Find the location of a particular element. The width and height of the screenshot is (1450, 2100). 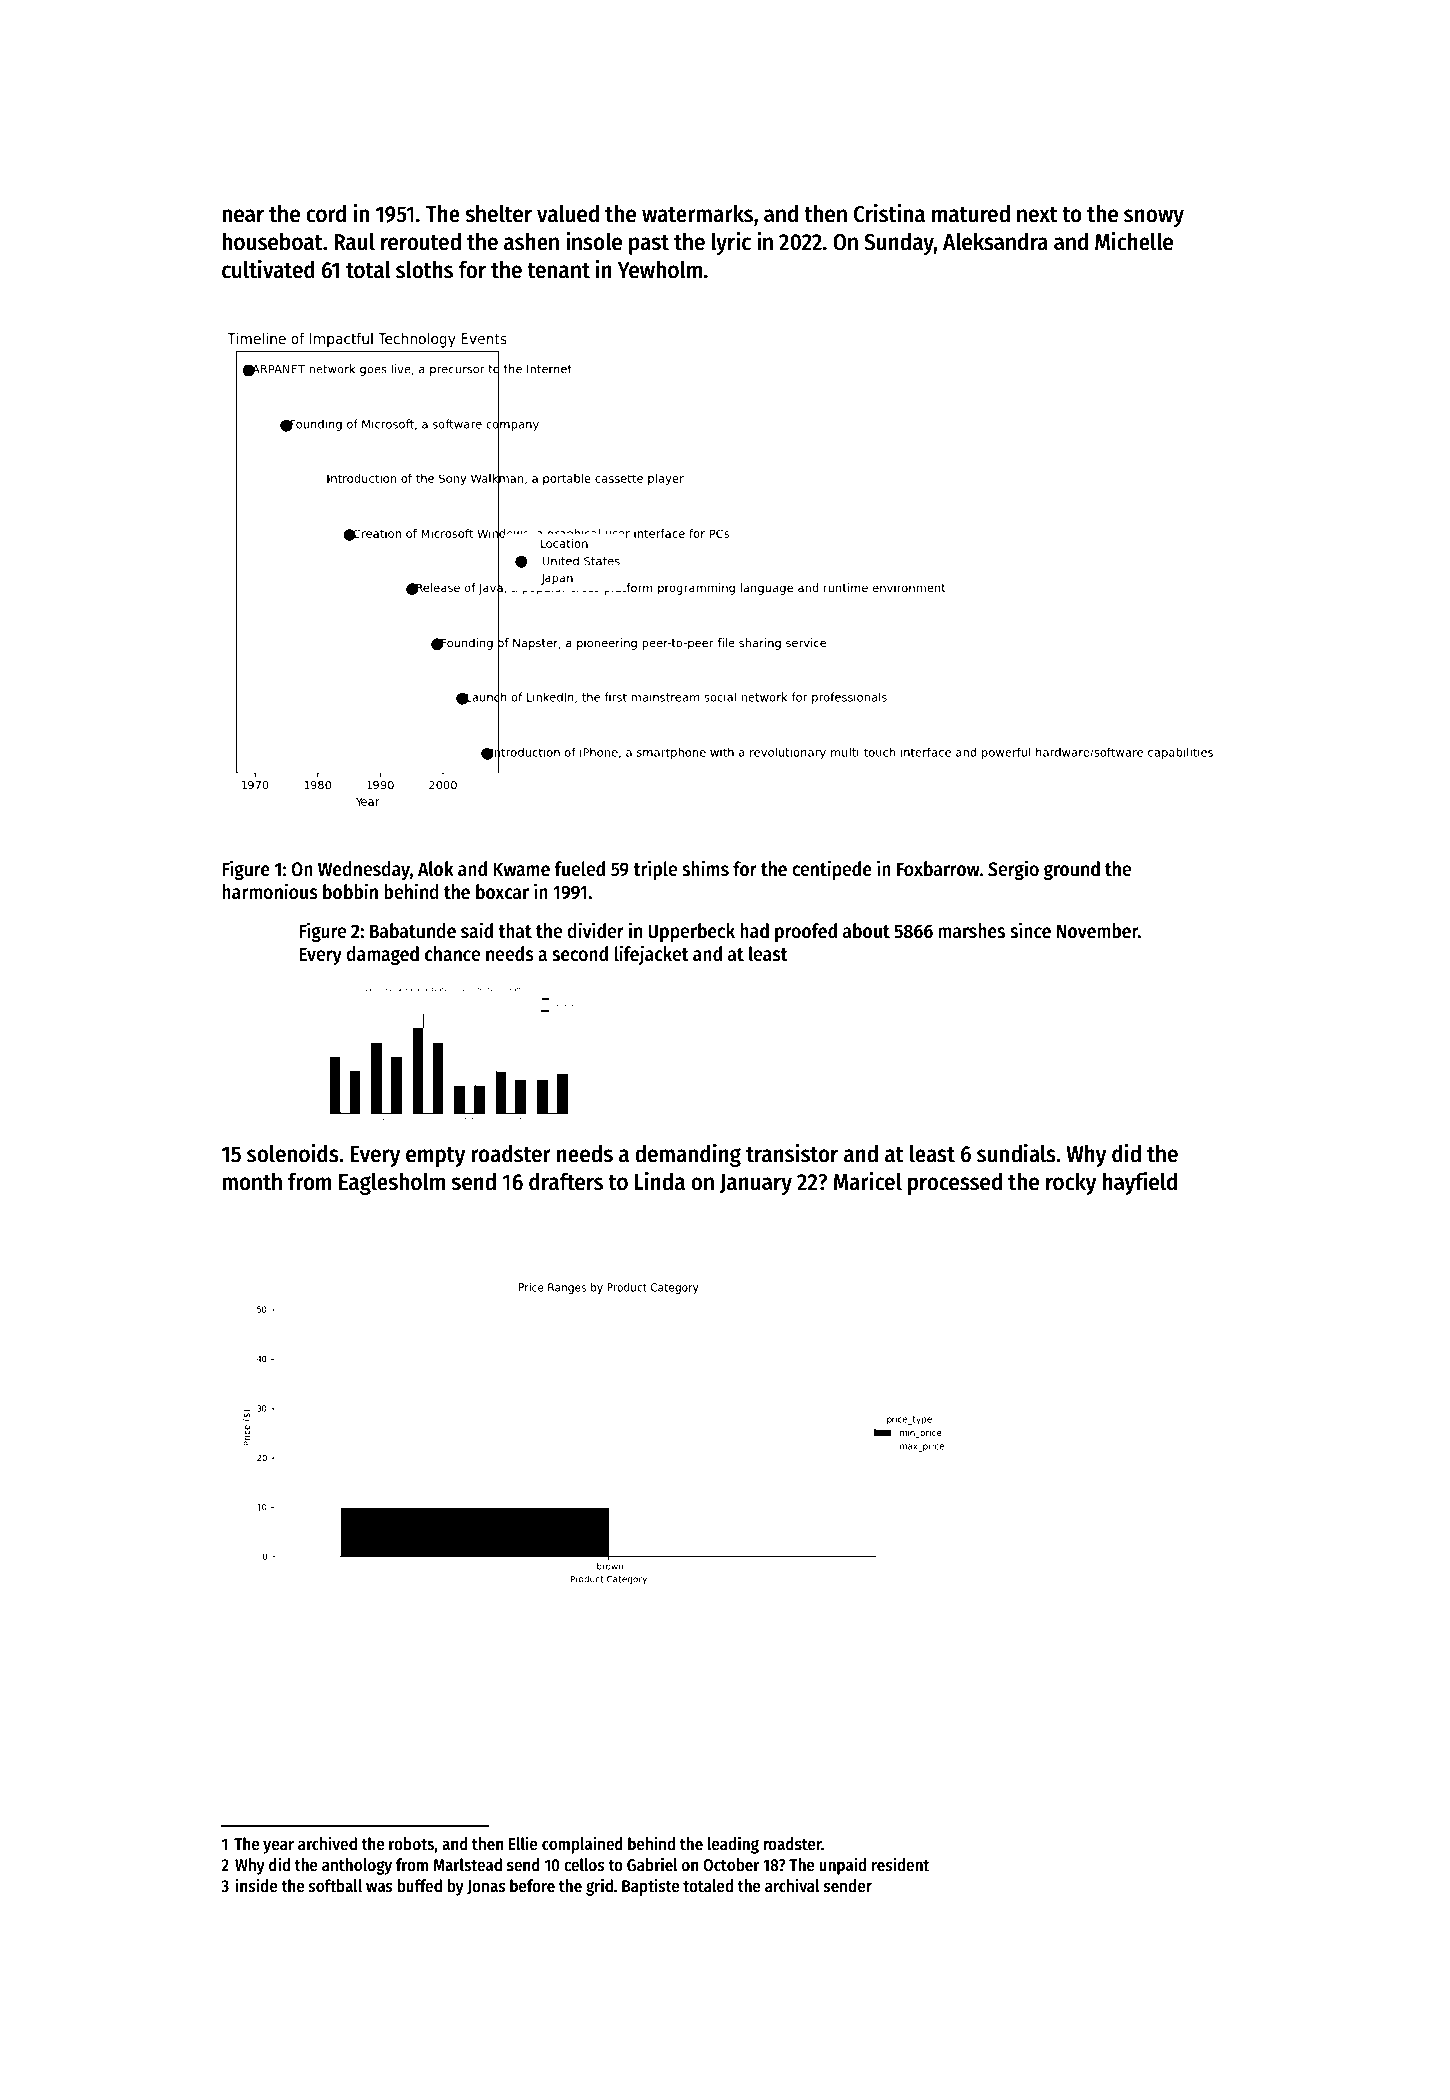

cultivated is located at coordinates (268, 269).
